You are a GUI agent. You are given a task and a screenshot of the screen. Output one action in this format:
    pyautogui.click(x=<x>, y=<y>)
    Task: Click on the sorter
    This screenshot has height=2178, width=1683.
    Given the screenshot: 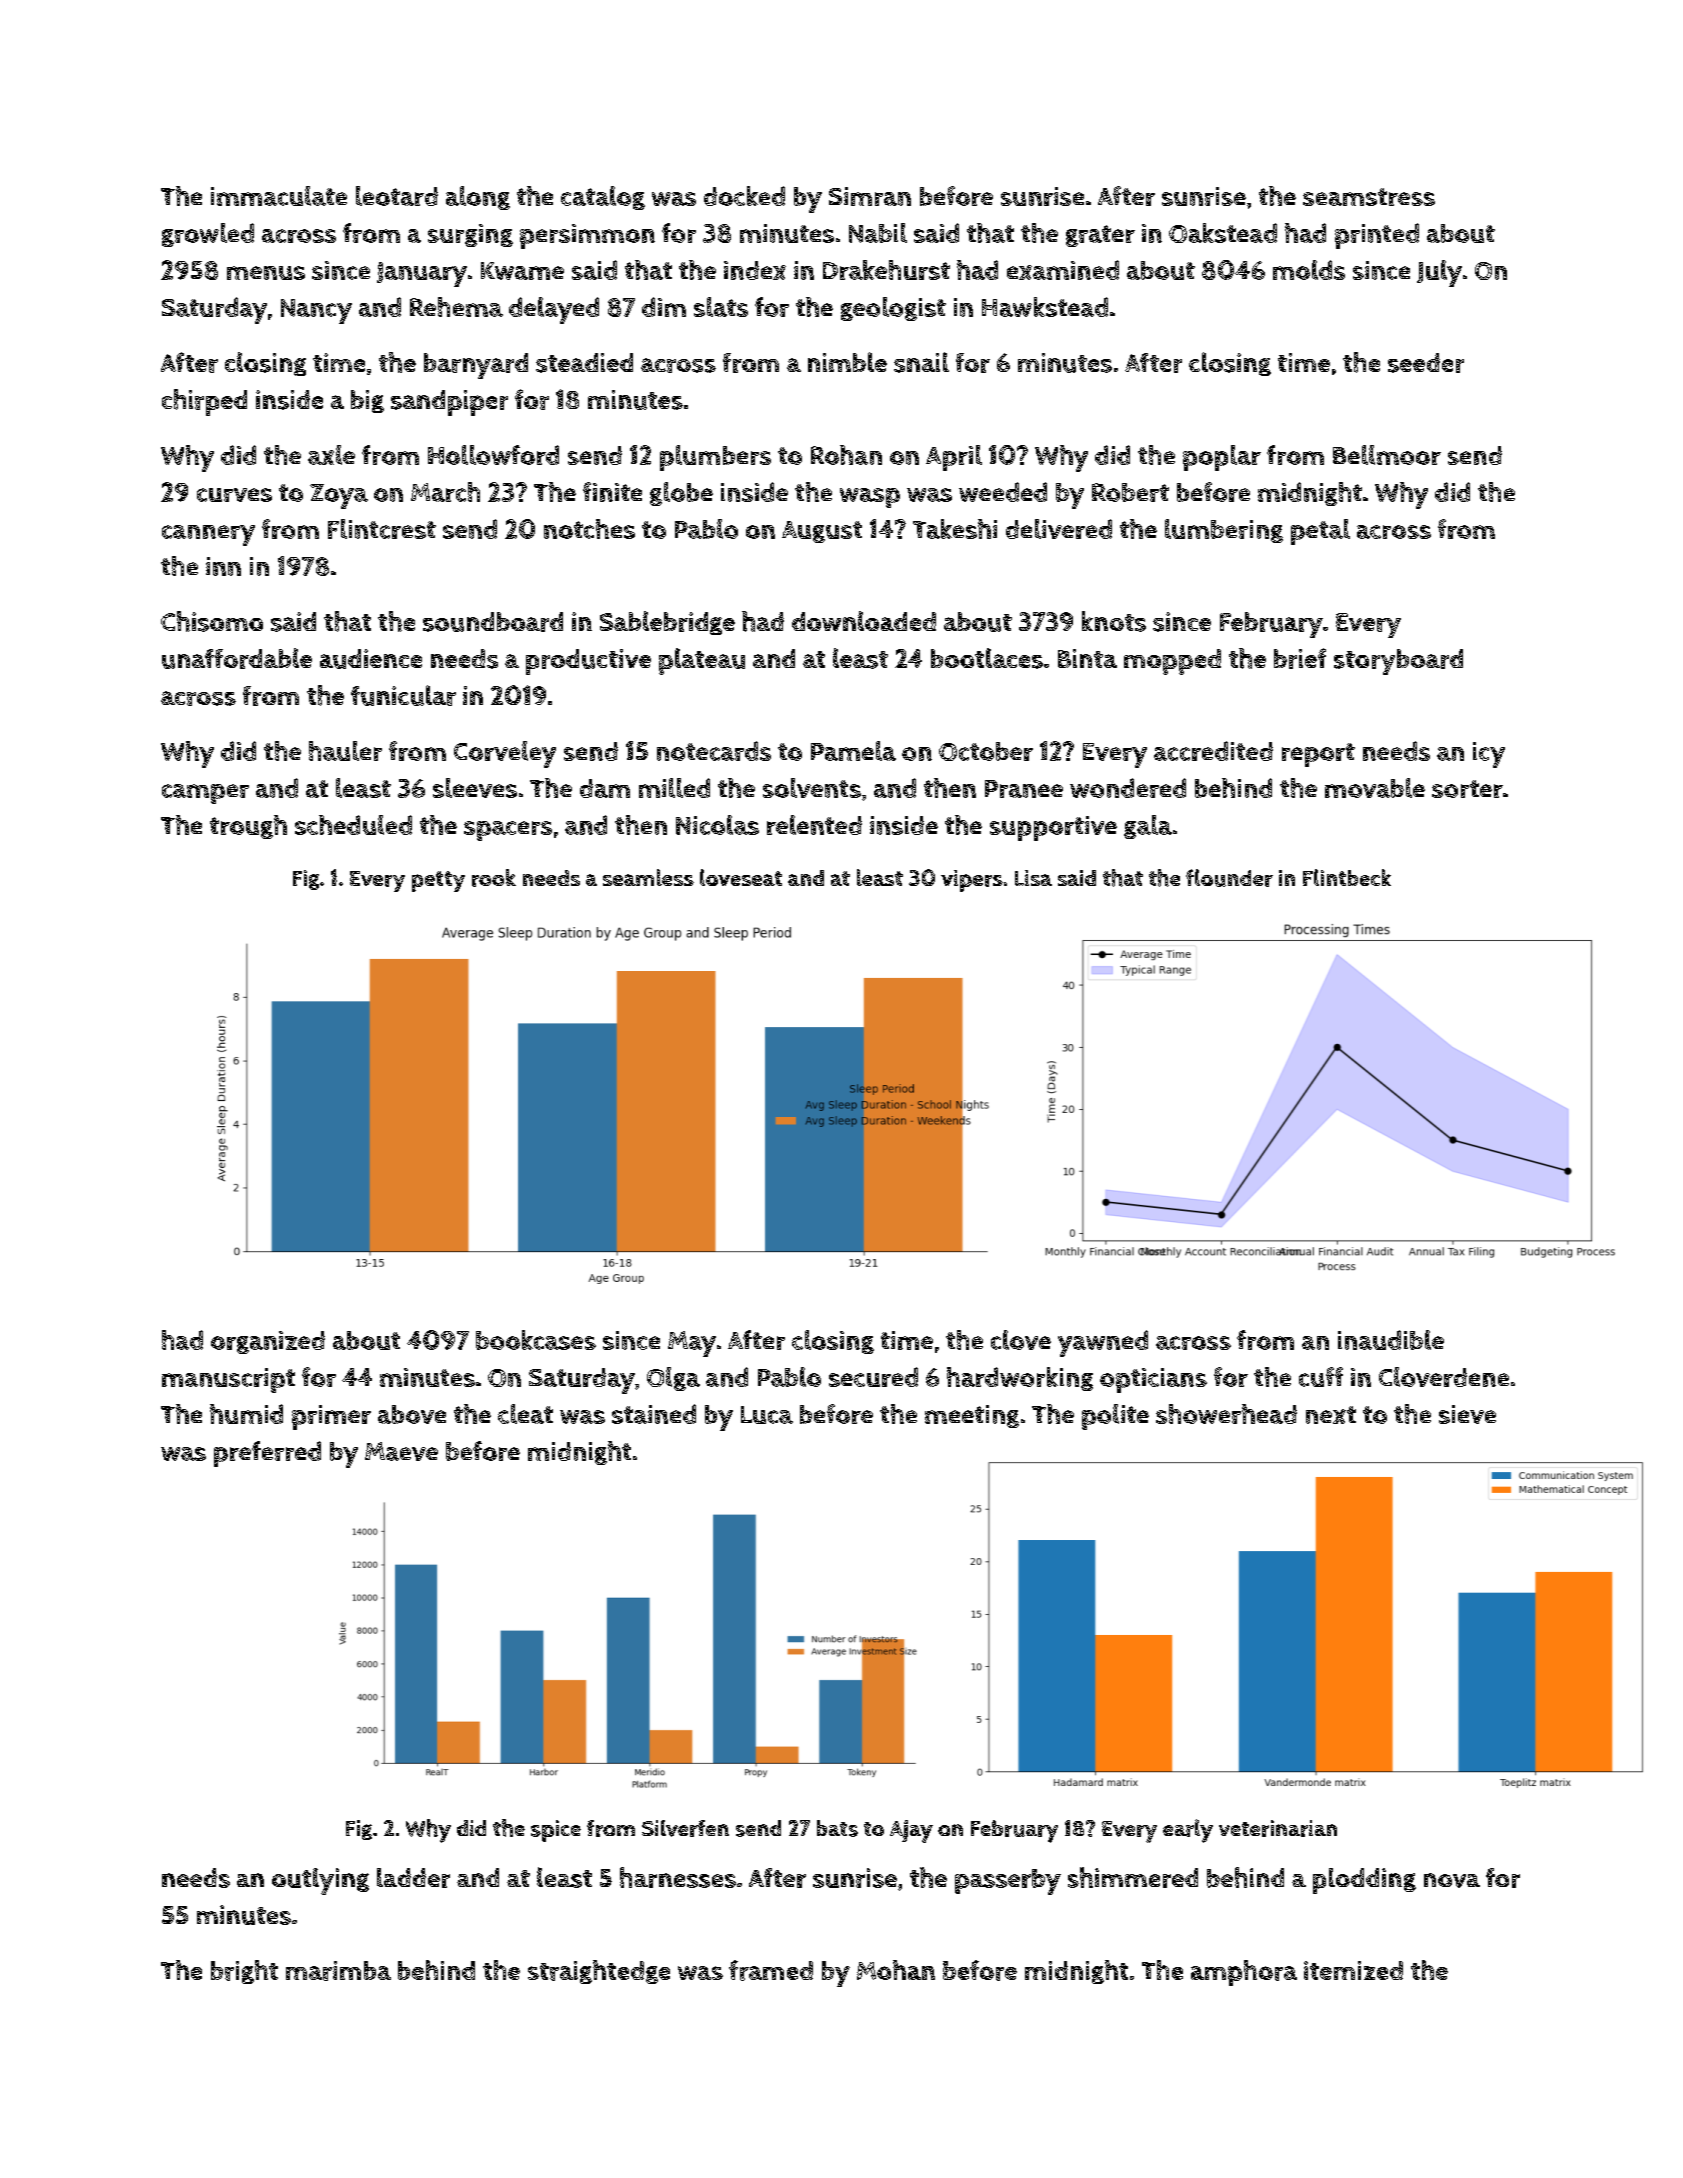 What is the action you would take?
    pyautogui.click(x=1467, y=789)
